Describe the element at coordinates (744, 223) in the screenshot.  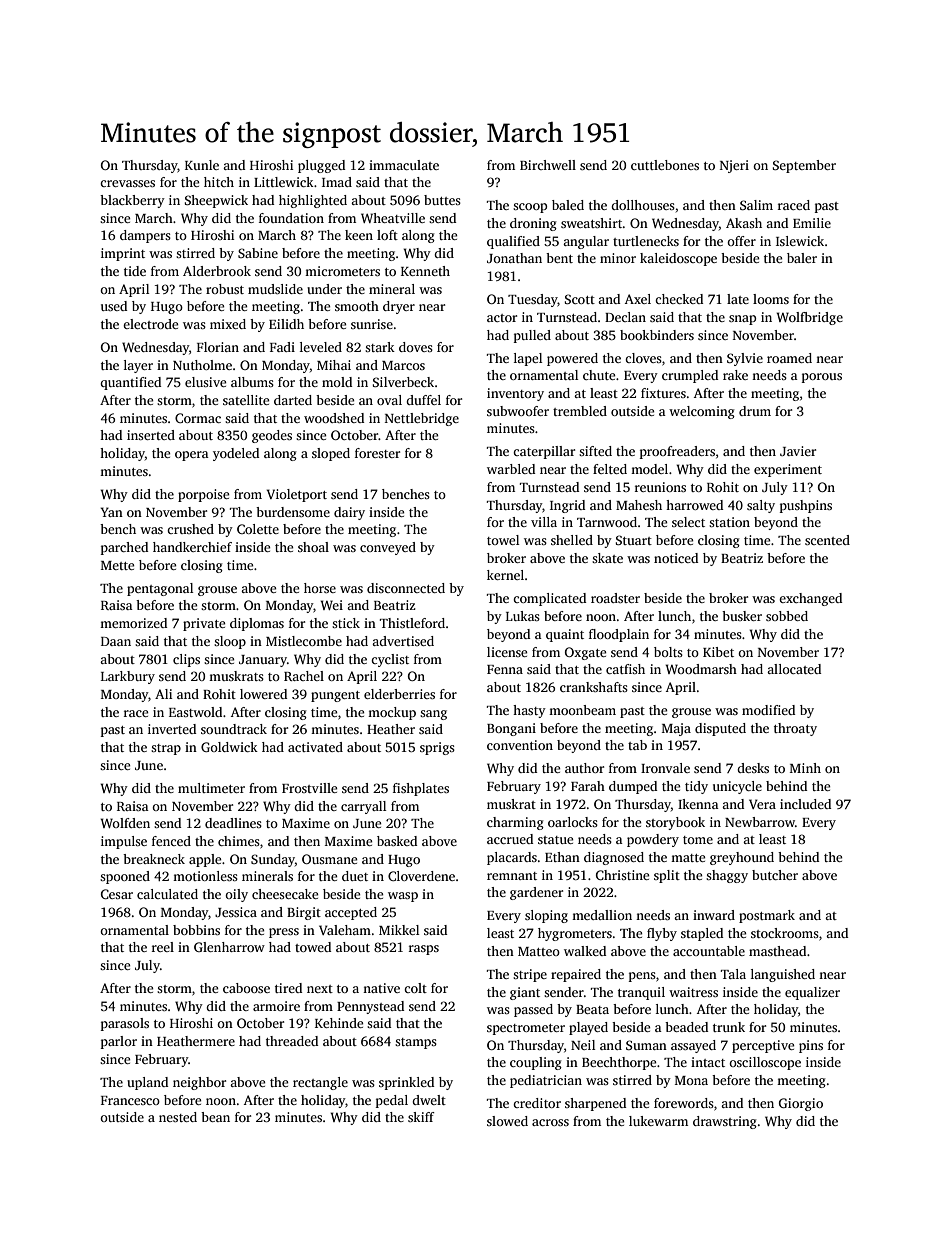
I see `Akash` at that location.
